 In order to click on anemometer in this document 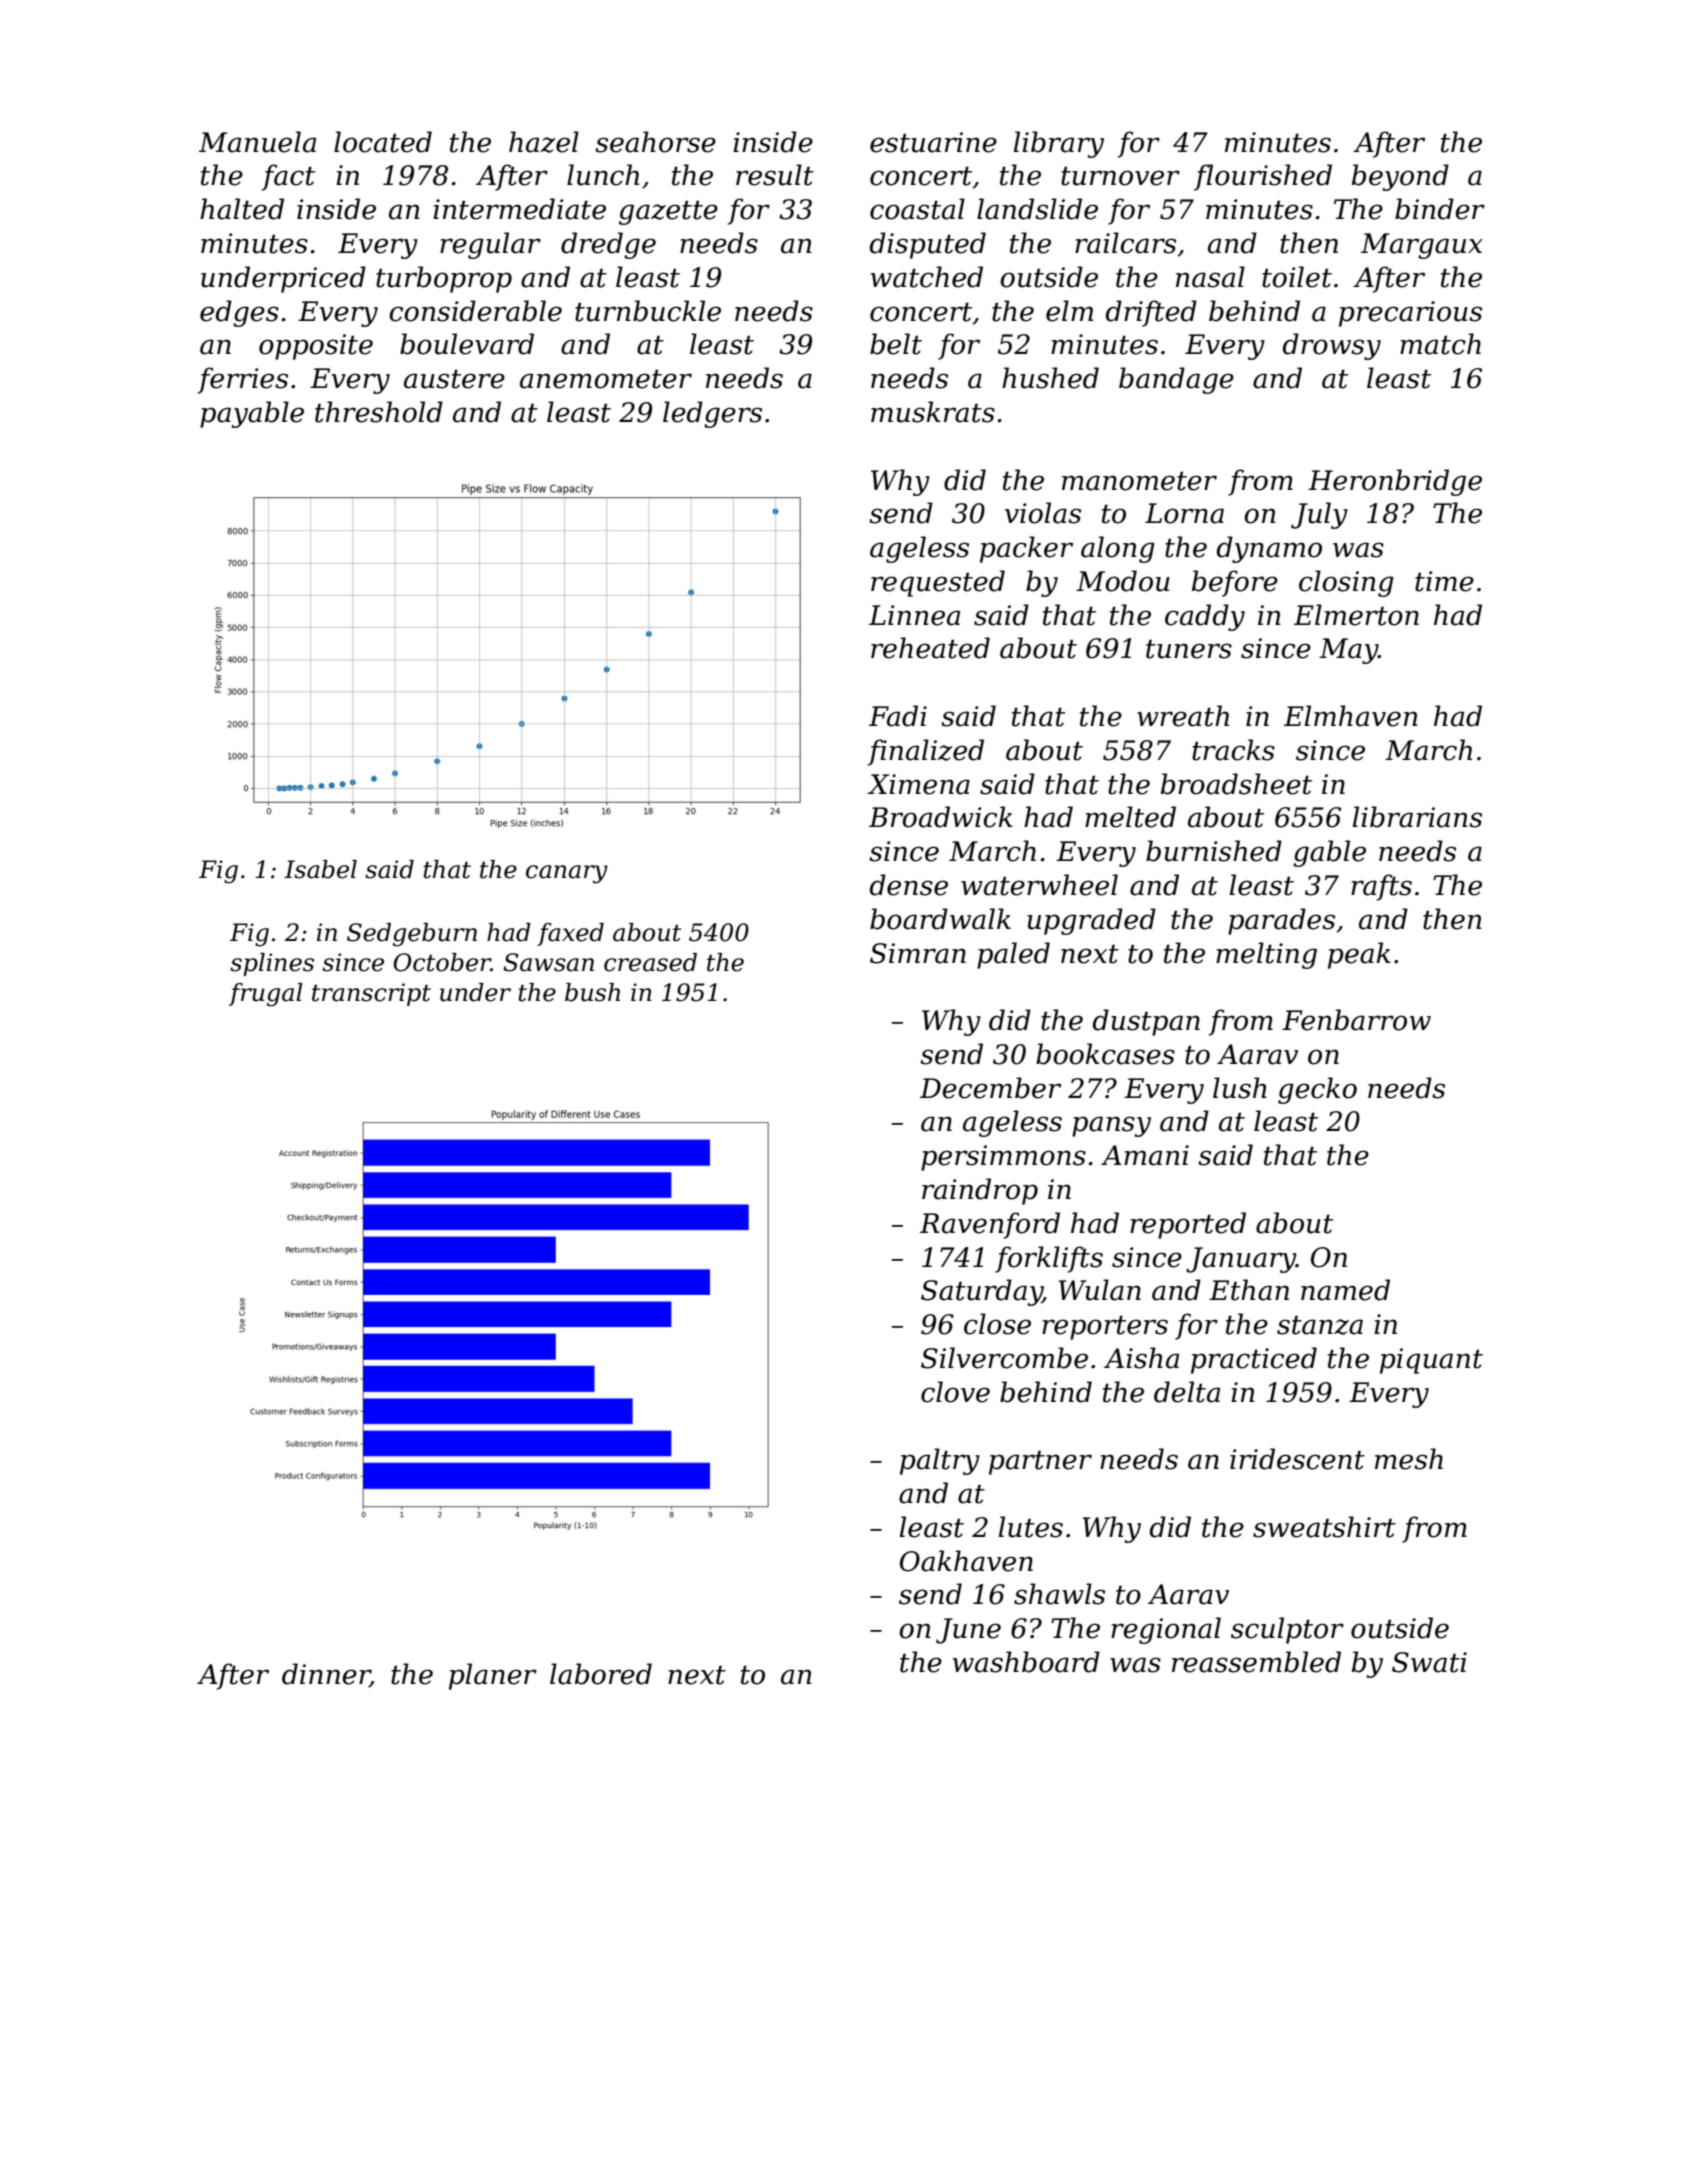, I will do `click(606, 379)`.
